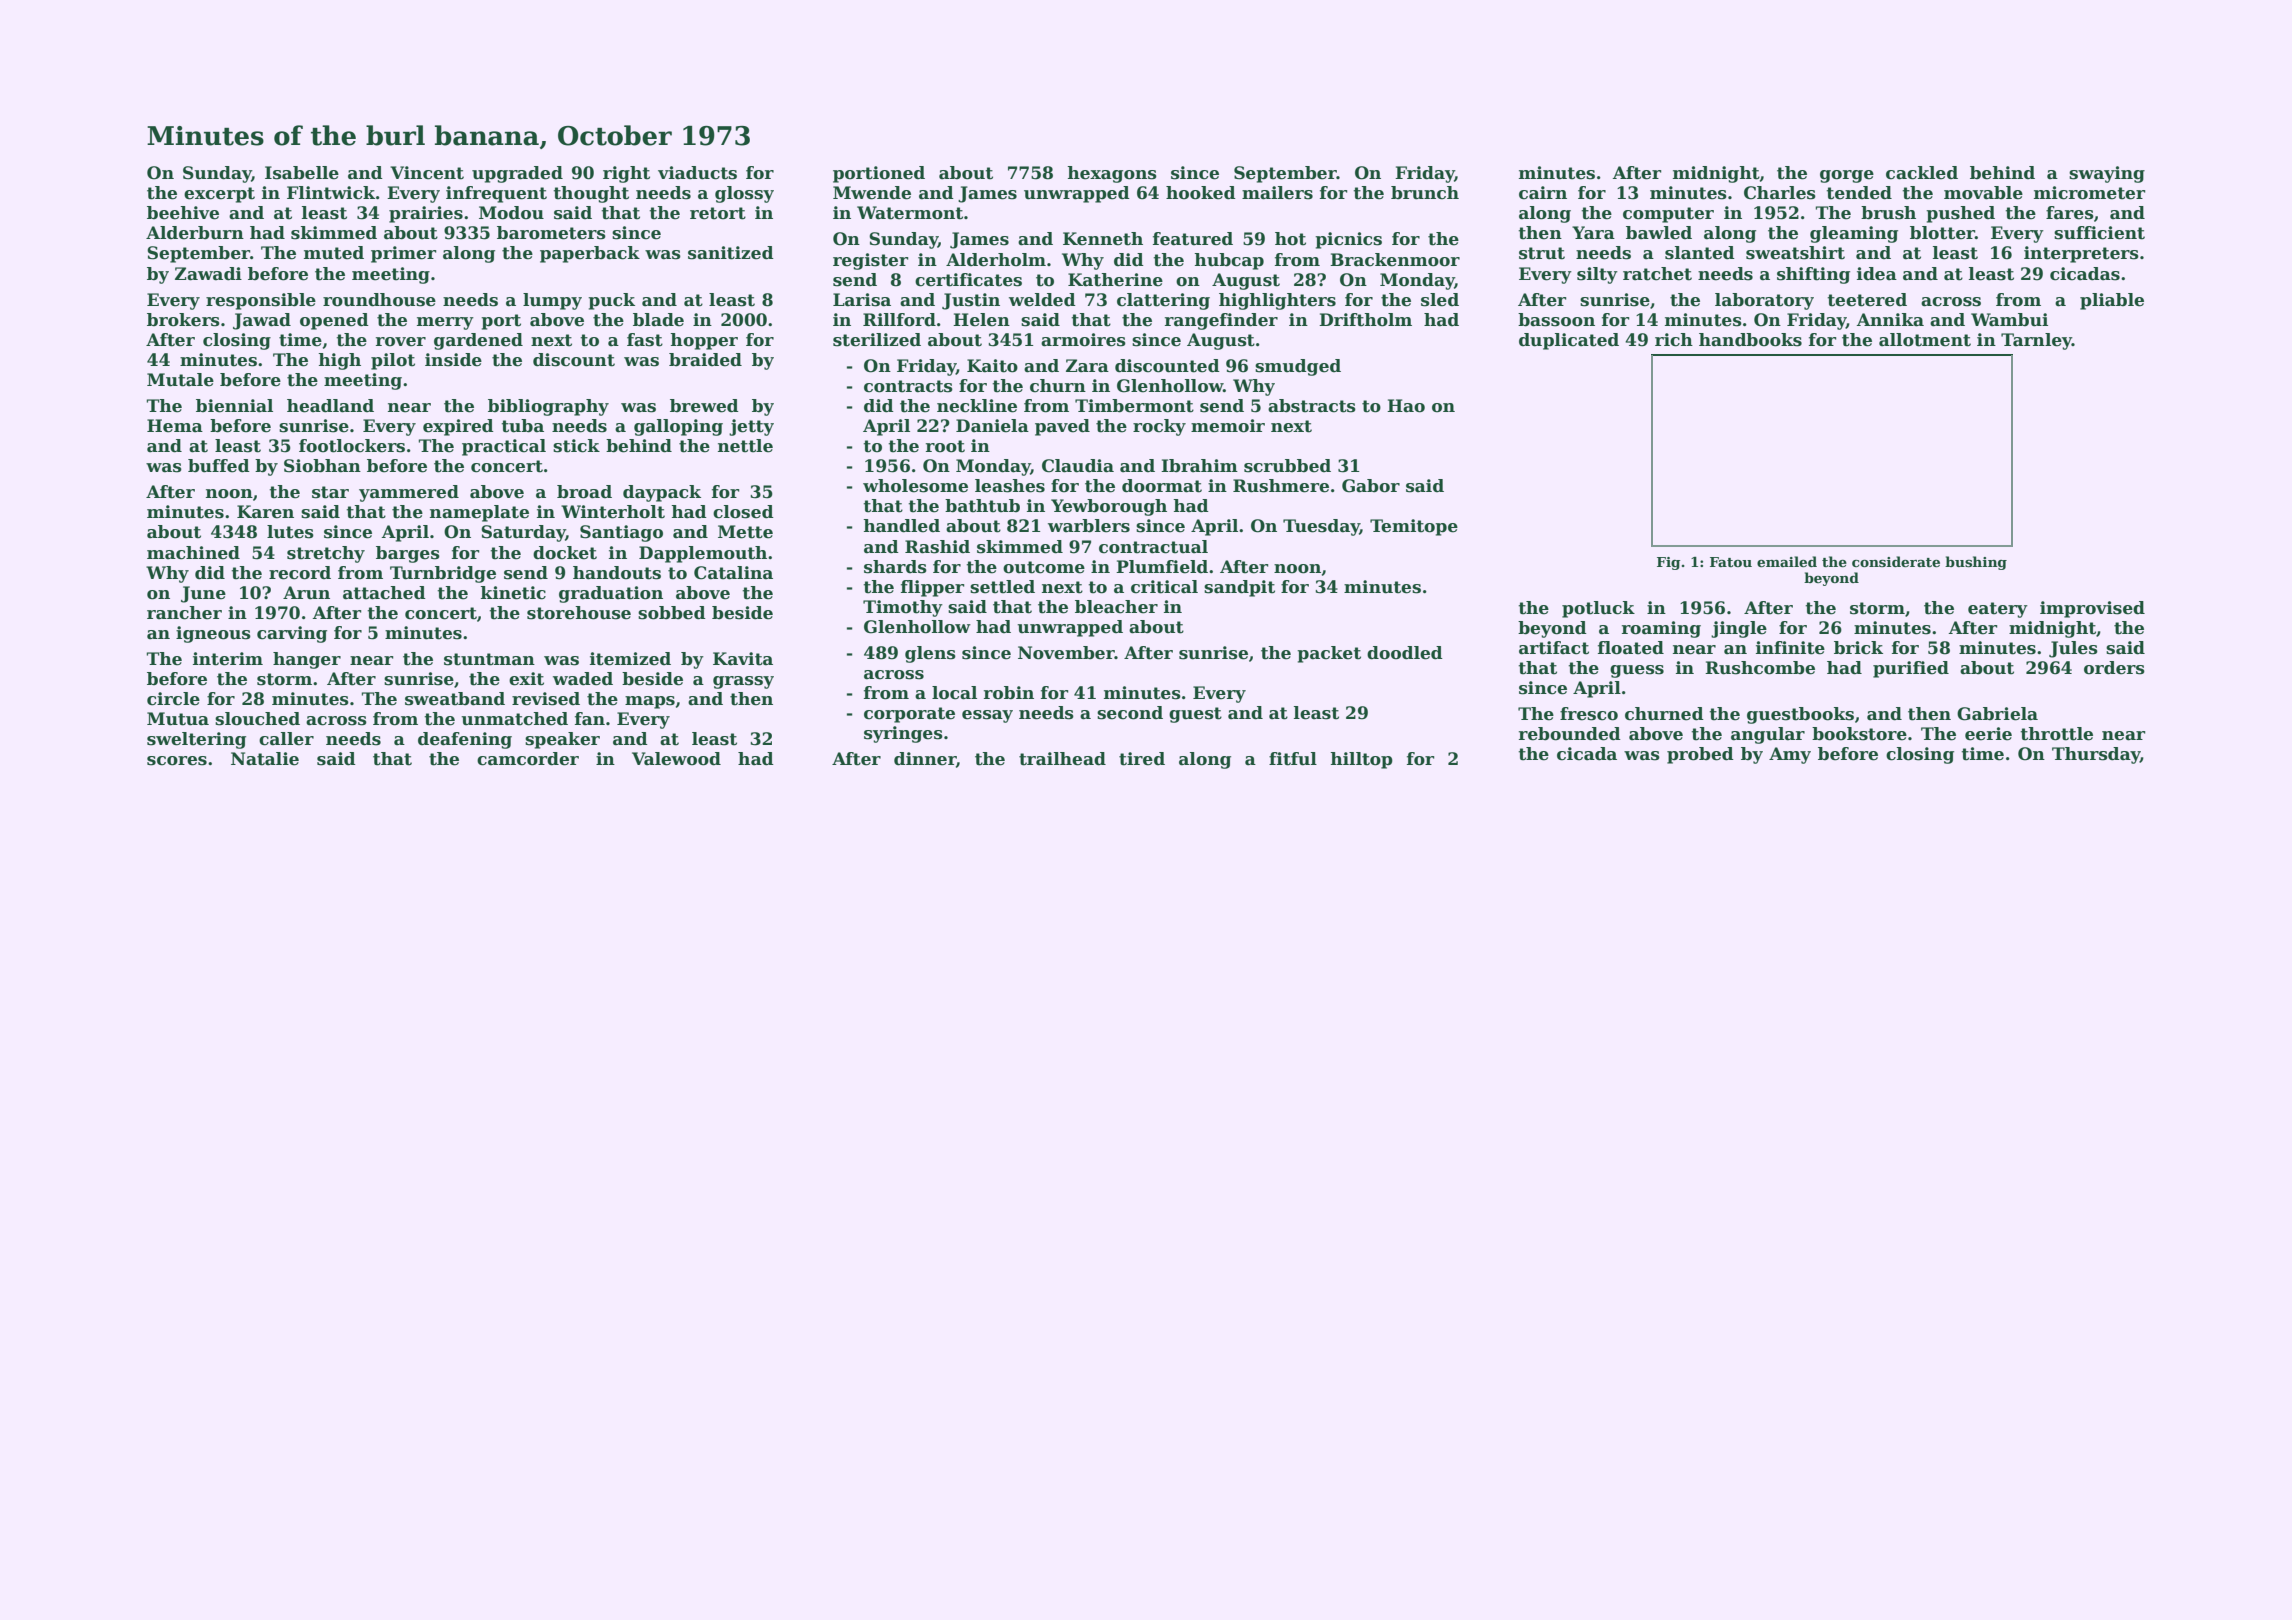  Describe the element at coordinates (511, 213) in the document. I see `Modou` at that location.
